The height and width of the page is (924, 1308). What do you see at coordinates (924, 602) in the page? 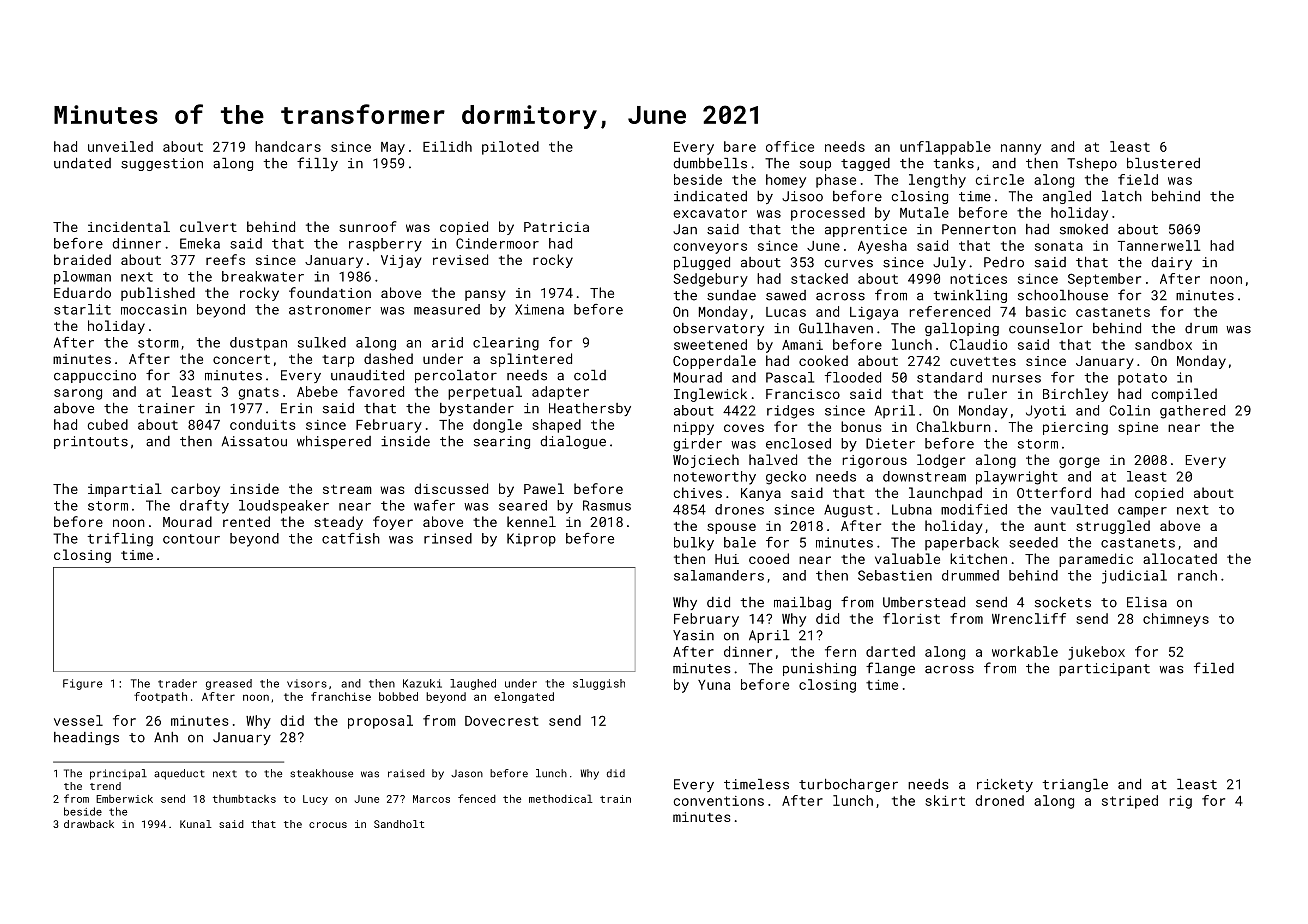
I see `Umberstead` at bounding box center [924, 602].
